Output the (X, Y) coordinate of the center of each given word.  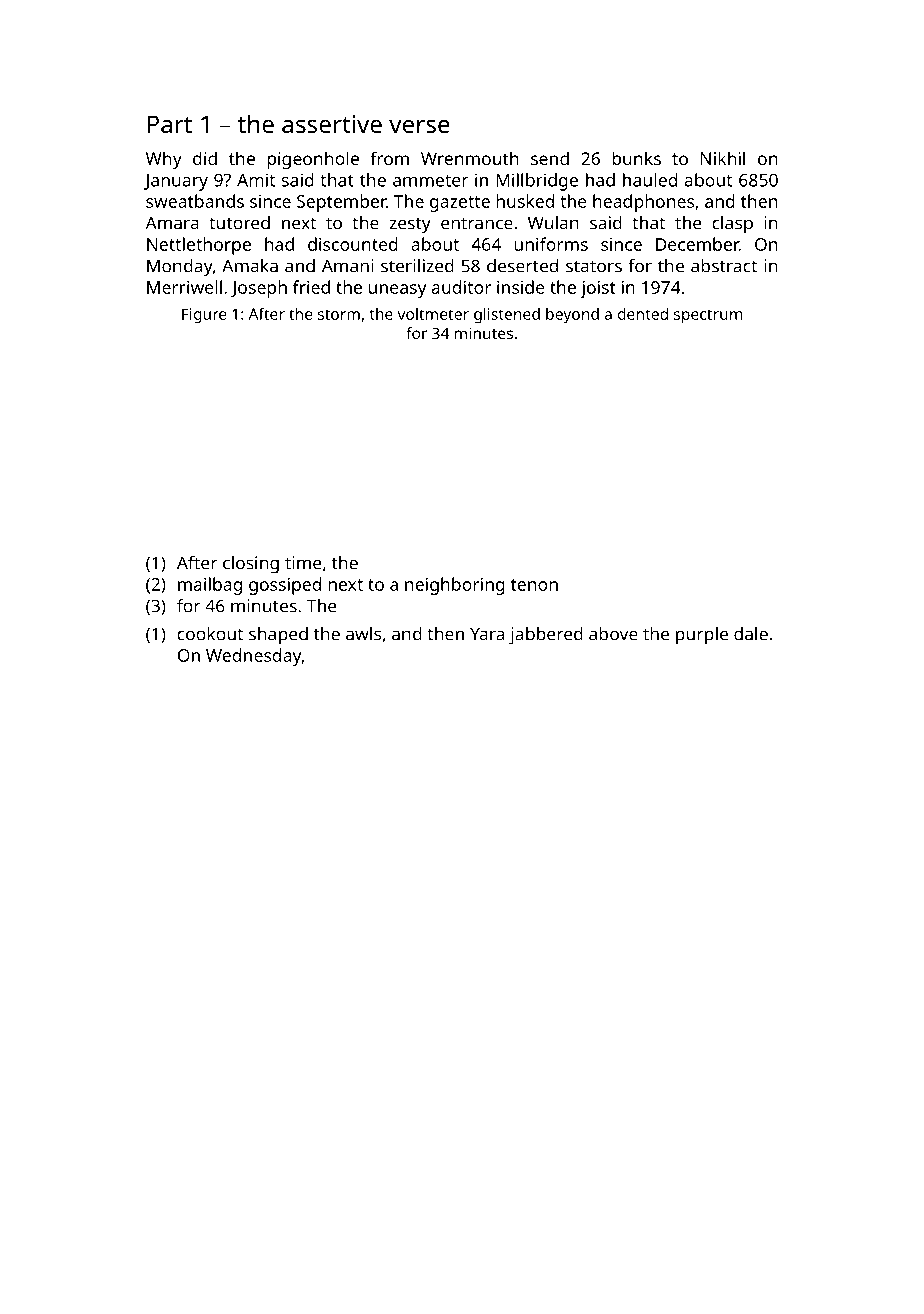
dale (751, 634)
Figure (204, 316)
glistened (507, 316)
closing (251, 565)
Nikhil (723, 158)
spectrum (708, 316)
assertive (332, 124)
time (303, 563)
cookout (210, 634)
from (389, 158)
